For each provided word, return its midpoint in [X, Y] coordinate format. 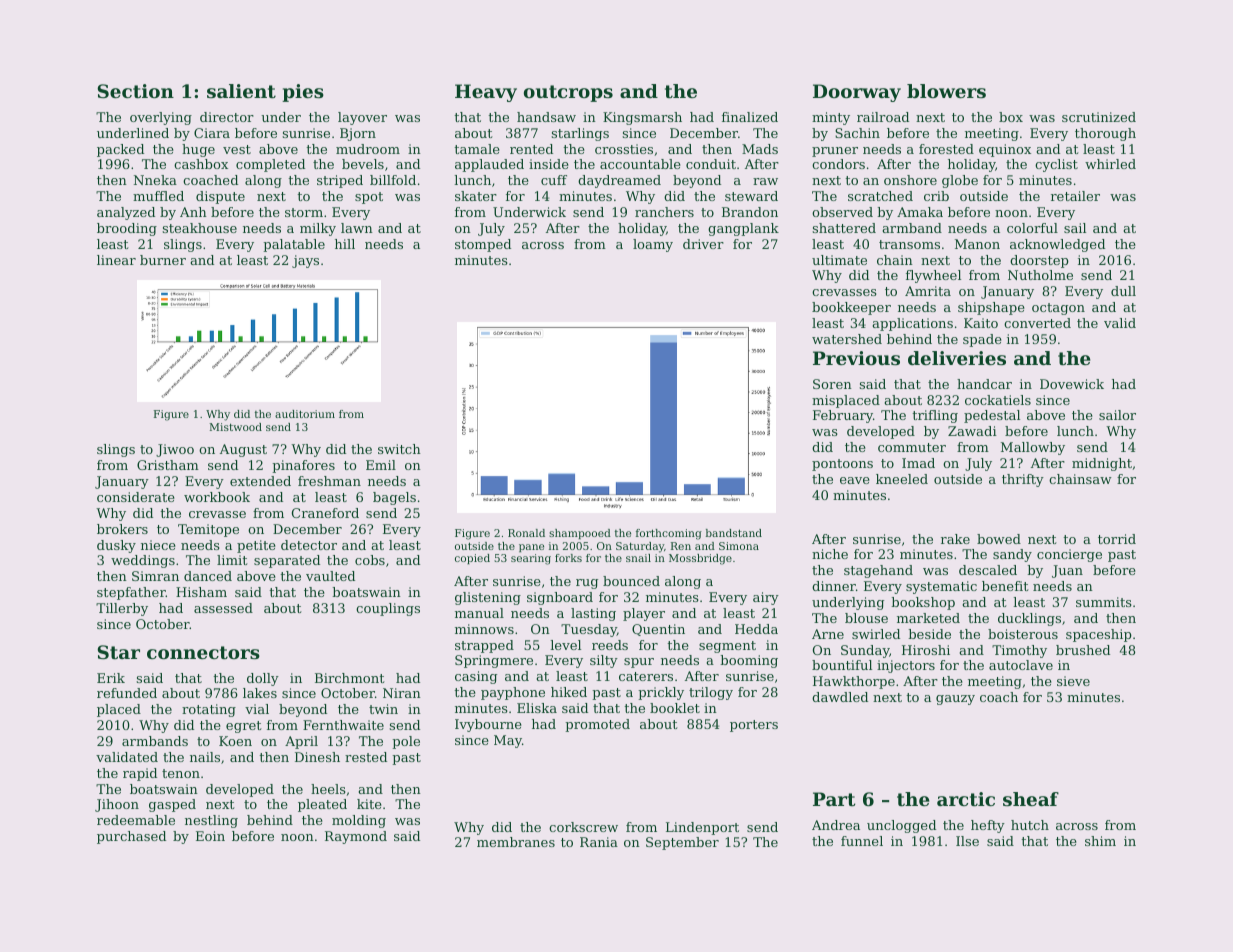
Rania [599, 842]
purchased [131, 837]
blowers [946, 91]
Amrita [928, 291]
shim [1100, 841]
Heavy [486, 93]
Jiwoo [175, 450]
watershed [847, 339]
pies [303, 93]
